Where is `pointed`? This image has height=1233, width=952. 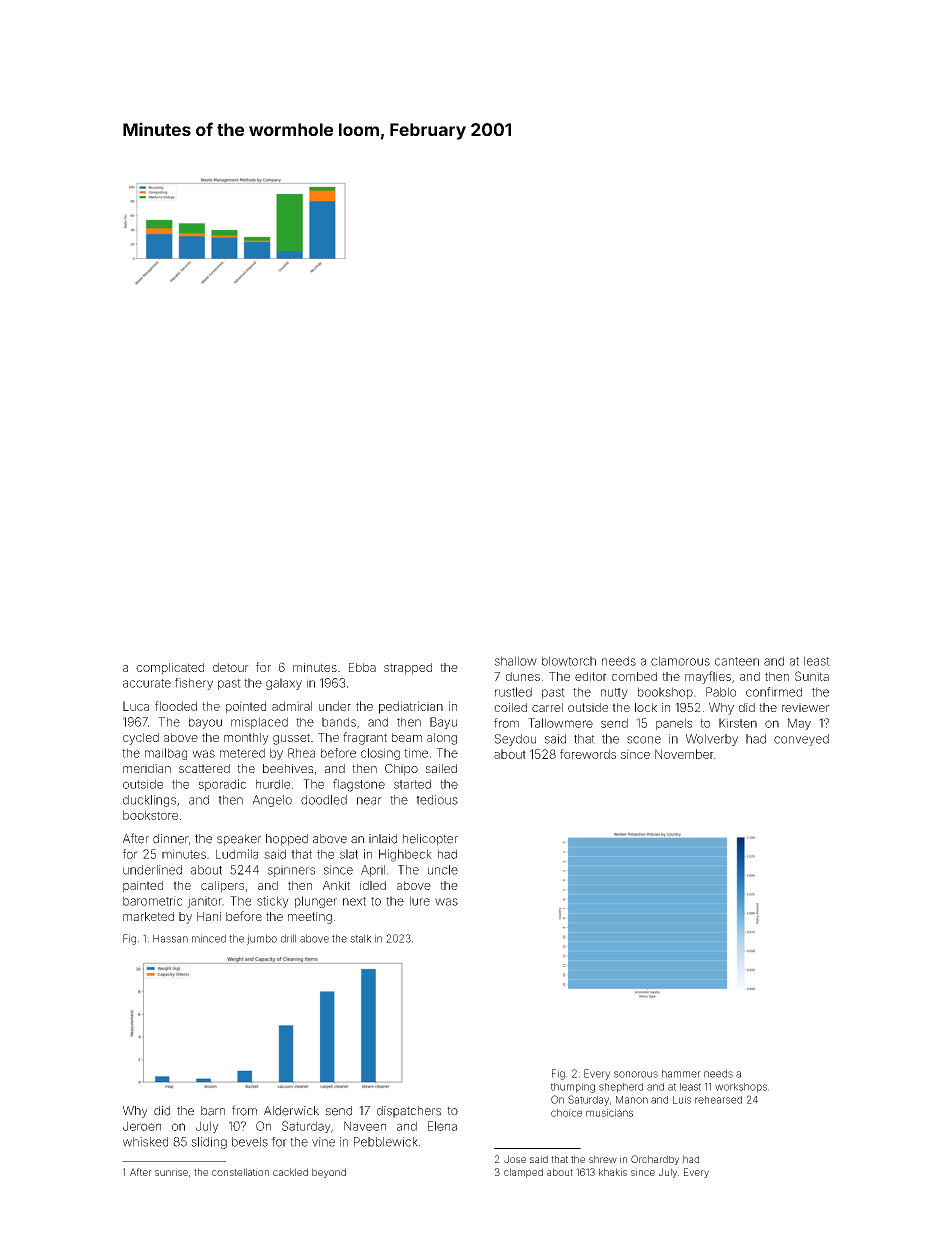 pointed is located at coordinates (246, 707).
